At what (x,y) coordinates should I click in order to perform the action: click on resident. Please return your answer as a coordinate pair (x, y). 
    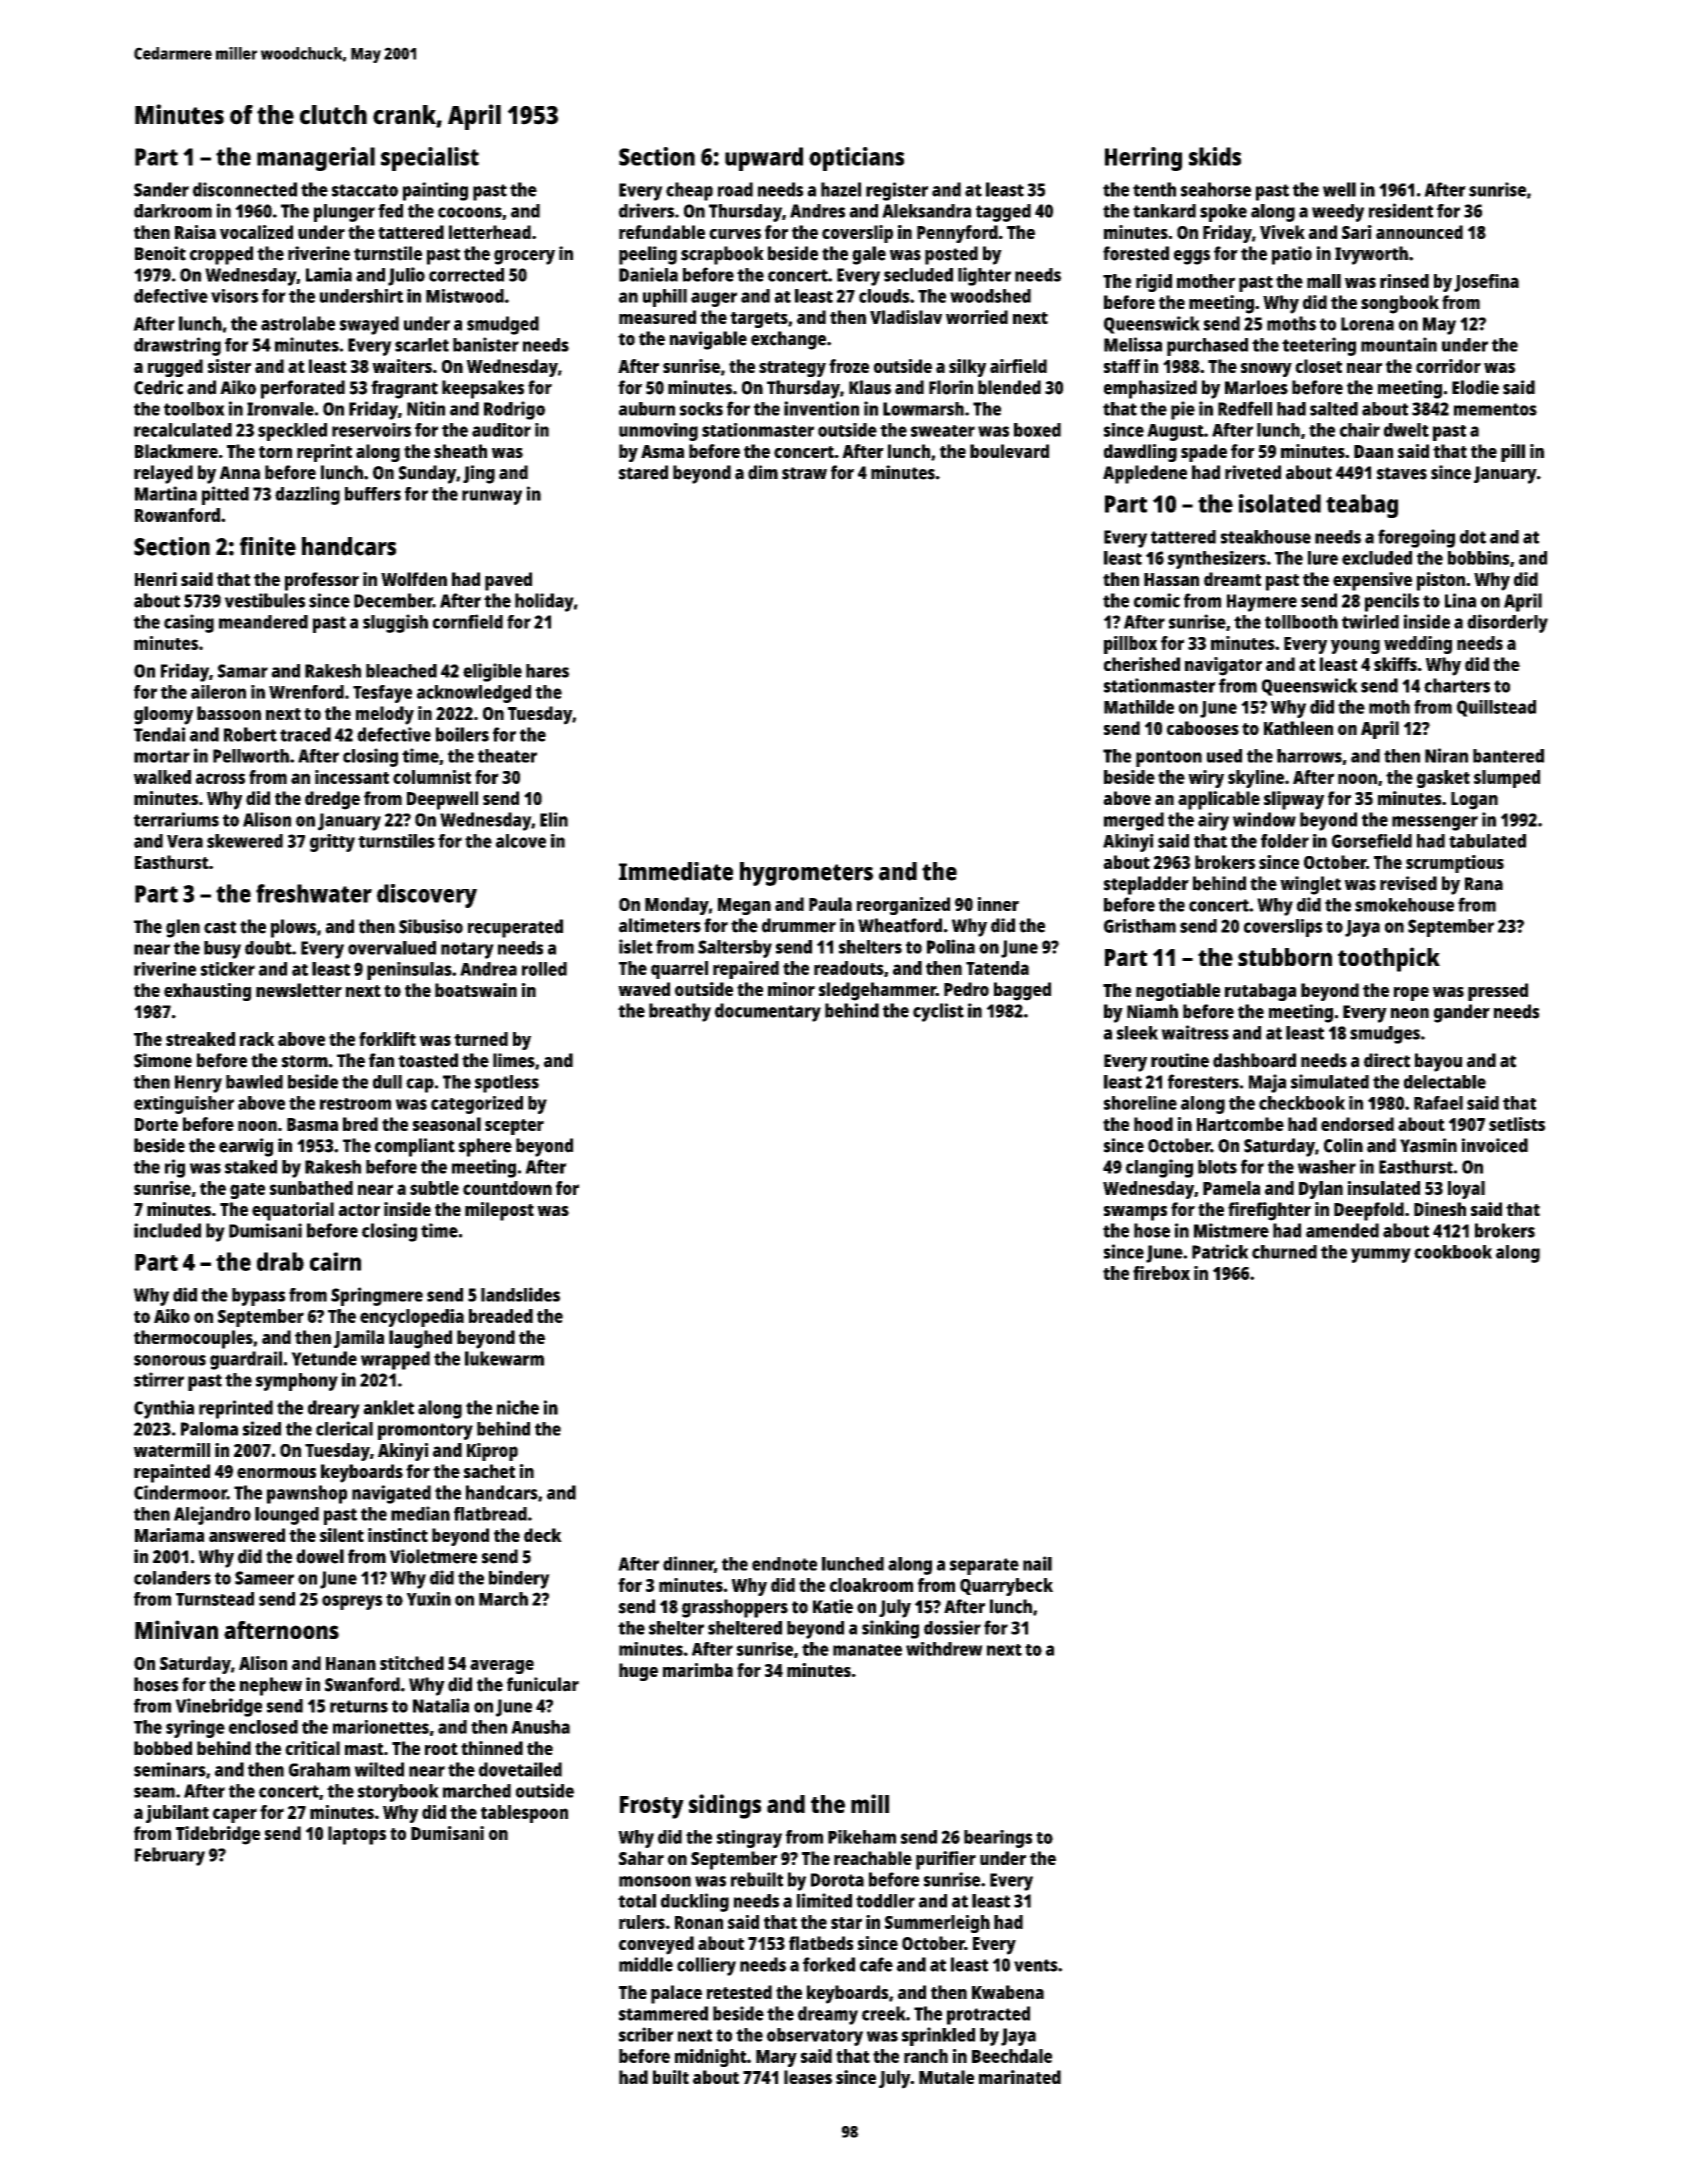
    Looking at the image, I should click on (1401, 210).
